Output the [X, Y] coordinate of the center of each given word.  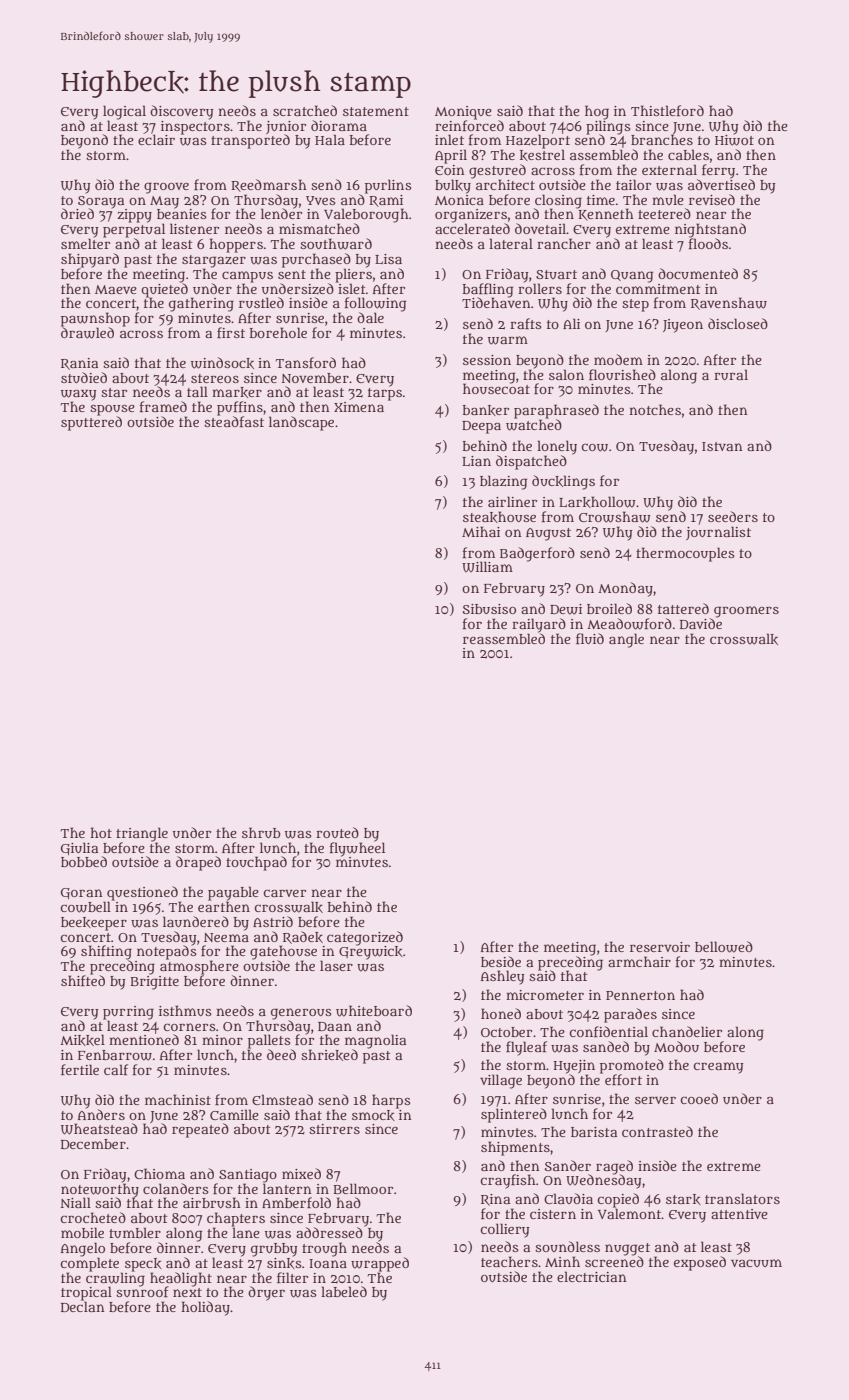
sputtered [91, 423]
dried [77, 213]
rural [731, 374]
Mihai [481, 531]
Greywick [371, 952]
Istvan [722, 446]
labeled [344, 1291]
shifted [83, 980]
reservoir [660, 947]
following [375, 304]
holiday [205, 1308]
